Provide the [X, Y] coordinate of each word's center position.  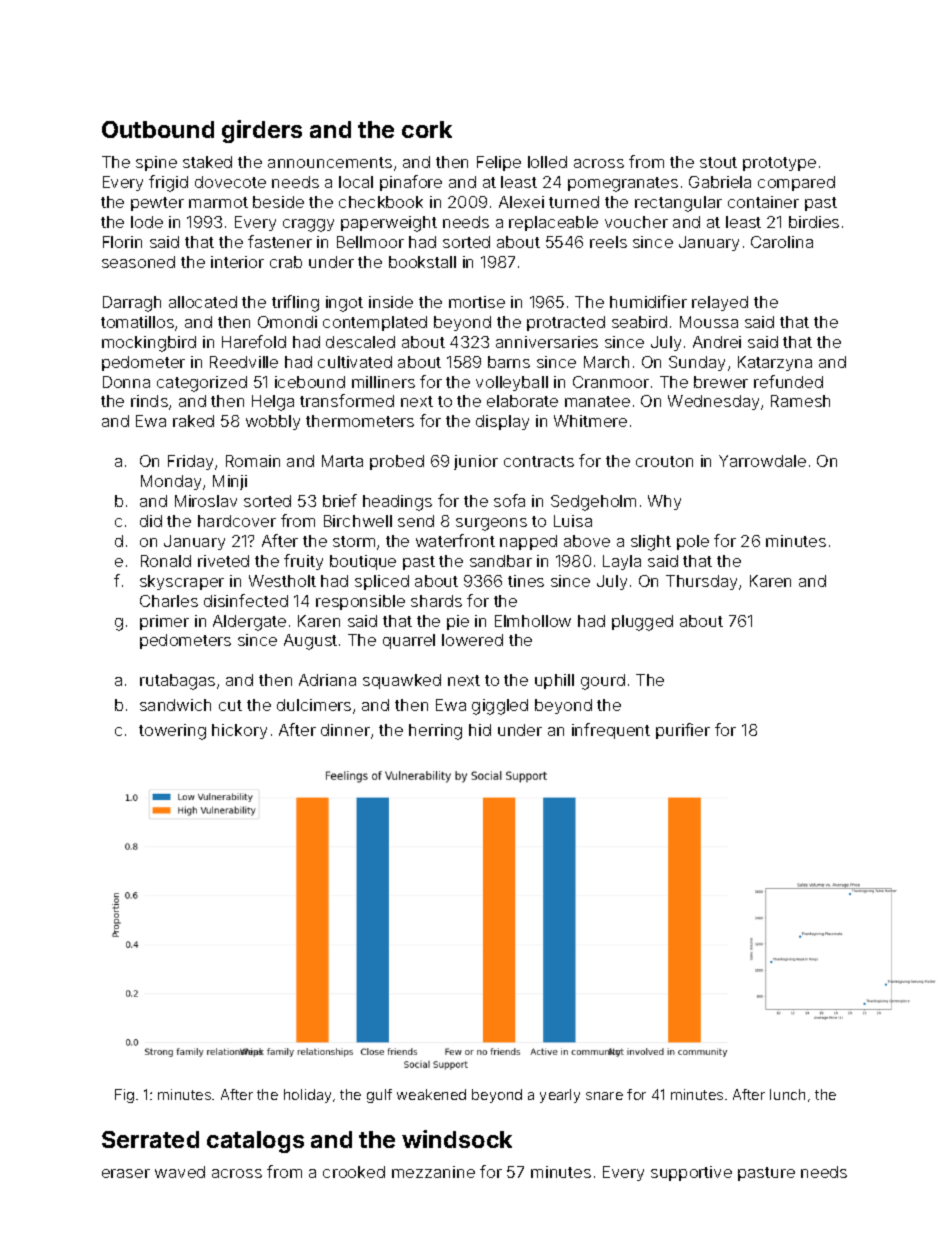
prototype [779, 164]
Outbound [158, 129]
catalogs [255, 1142]
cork [427, 129]
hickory [239, 731]
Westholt [282, 581]
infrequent [611, 731]
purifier [683, 731]
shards [436, 601]
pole [693, 542]
